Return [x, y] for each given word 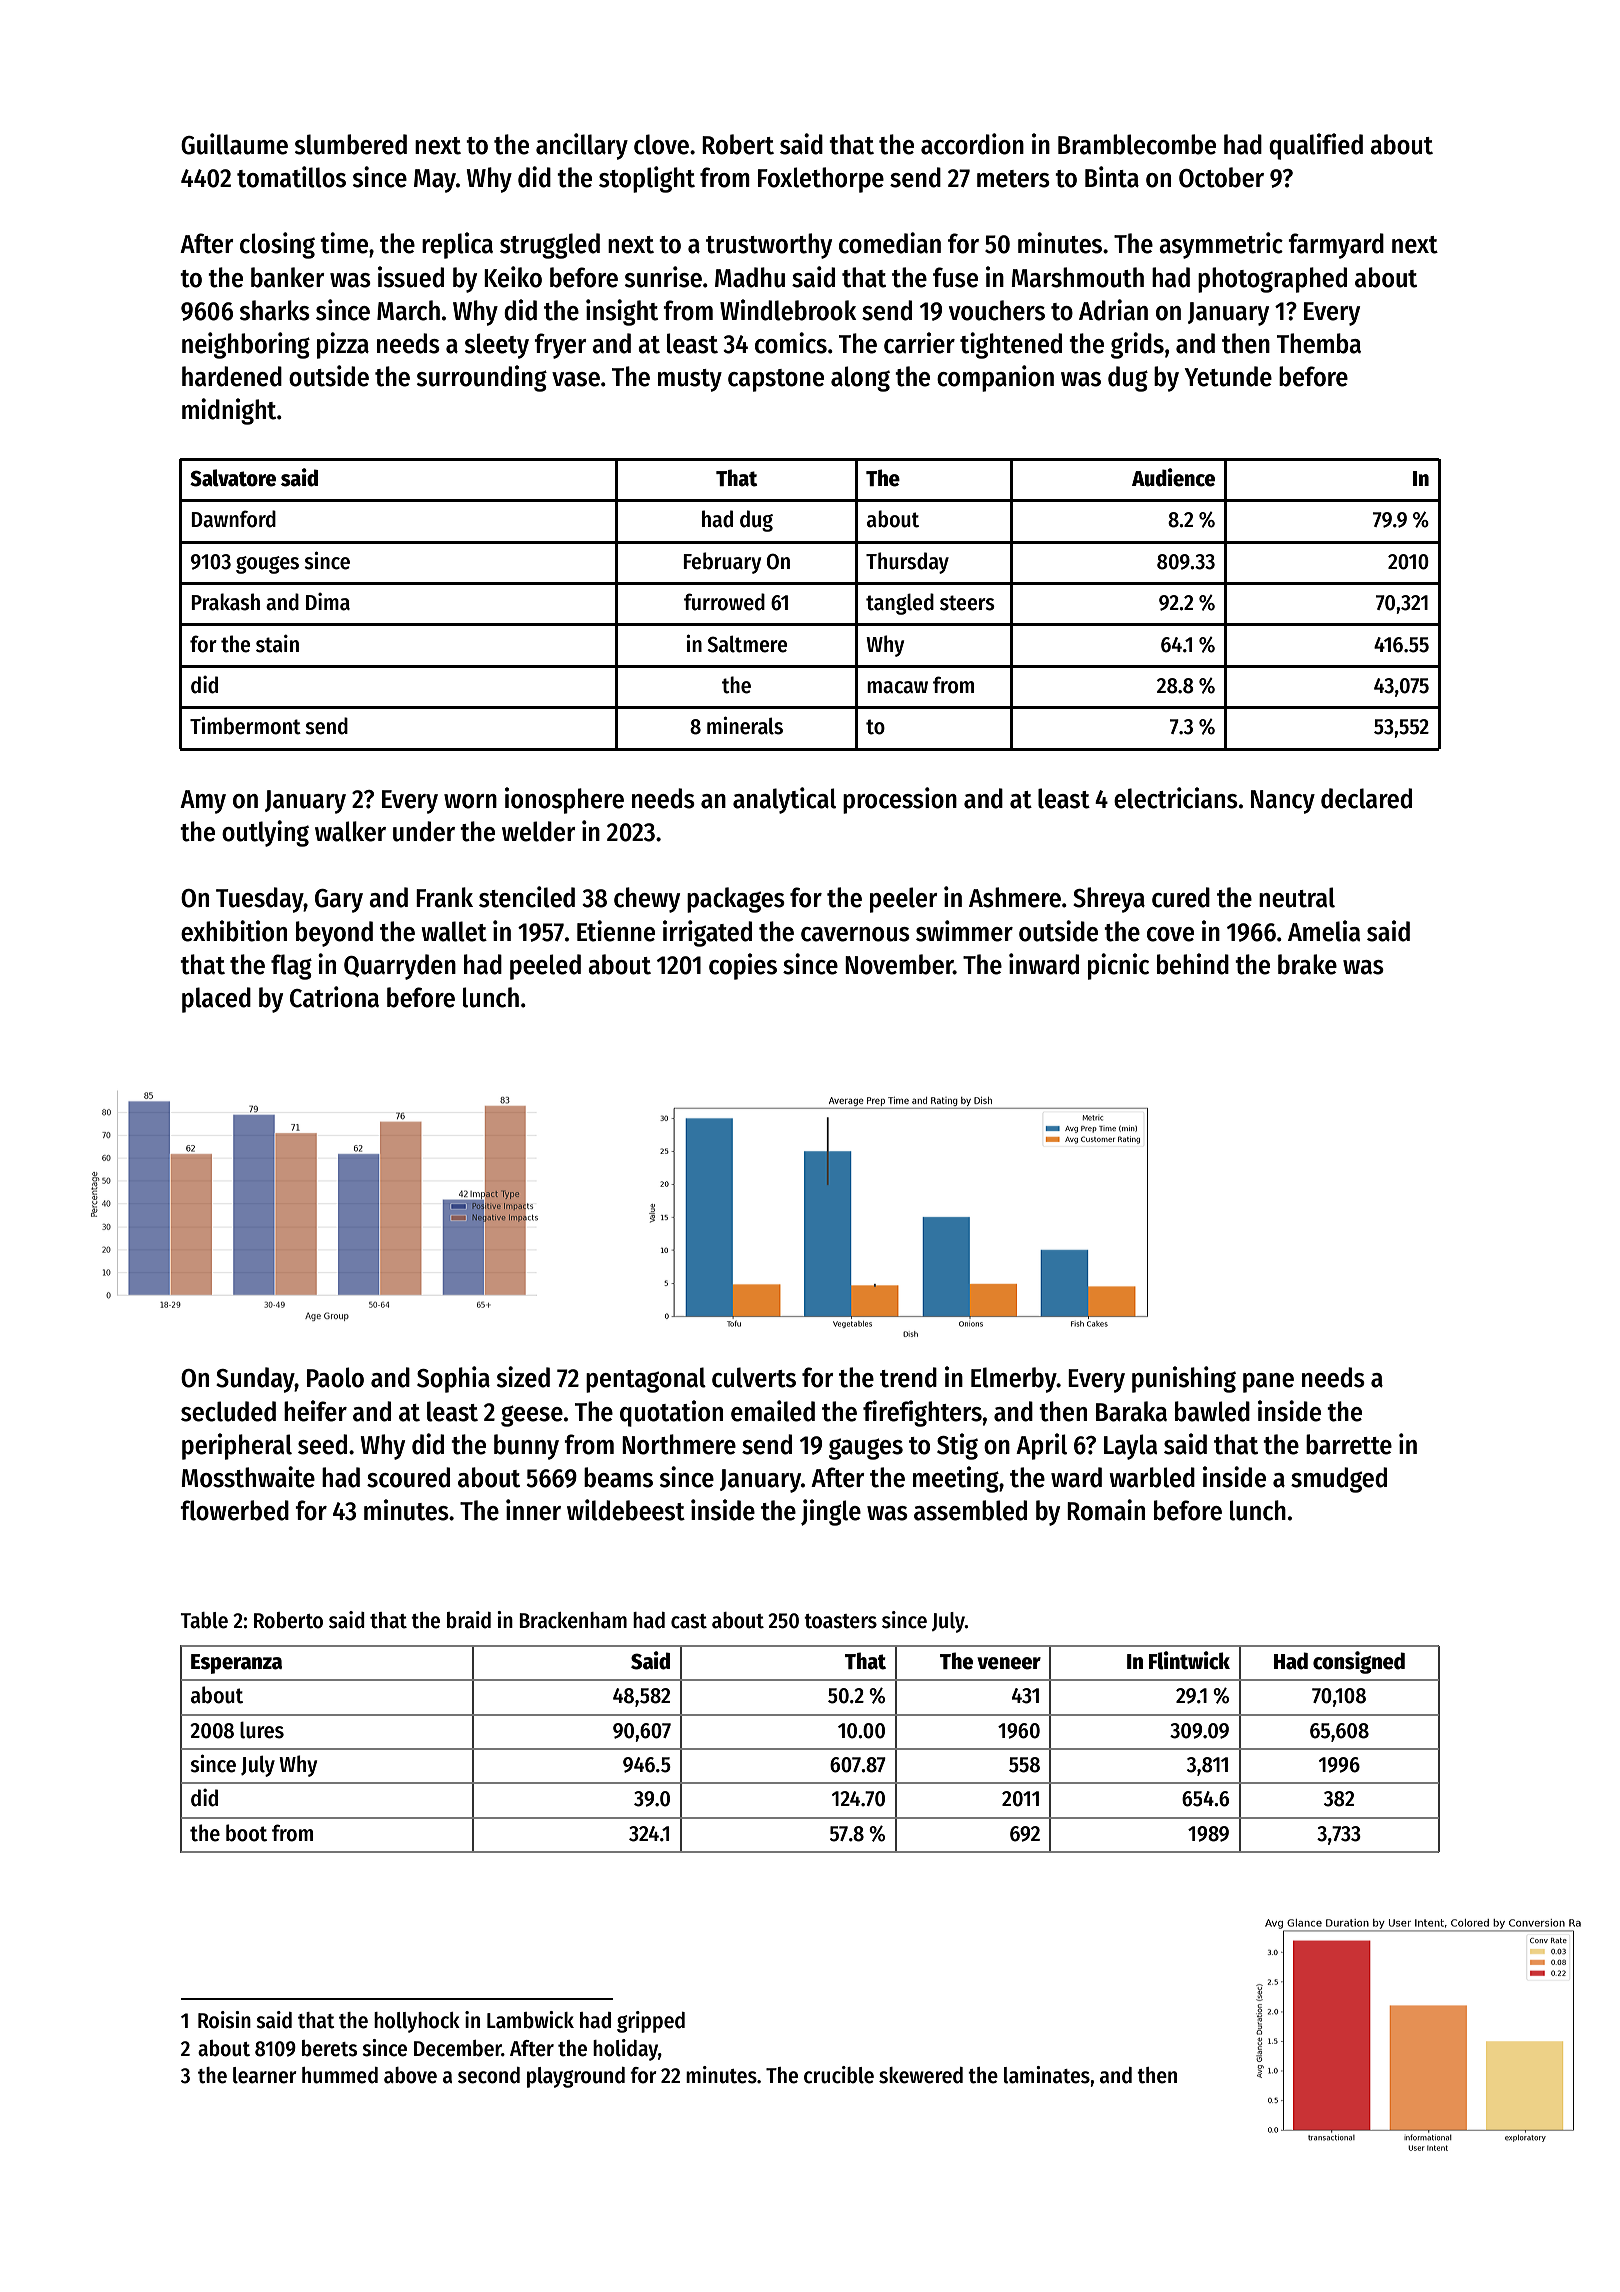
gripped [651, 2022]
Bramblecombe [1137, 144]
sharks [275, 310]
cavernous [855, 934]
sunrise [663, 277]
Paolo [335, 1377]
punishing [1184, 1379]
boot [246, 1833]
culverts [754, 1377]
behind [1193, 964]
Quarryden [400, 967]
